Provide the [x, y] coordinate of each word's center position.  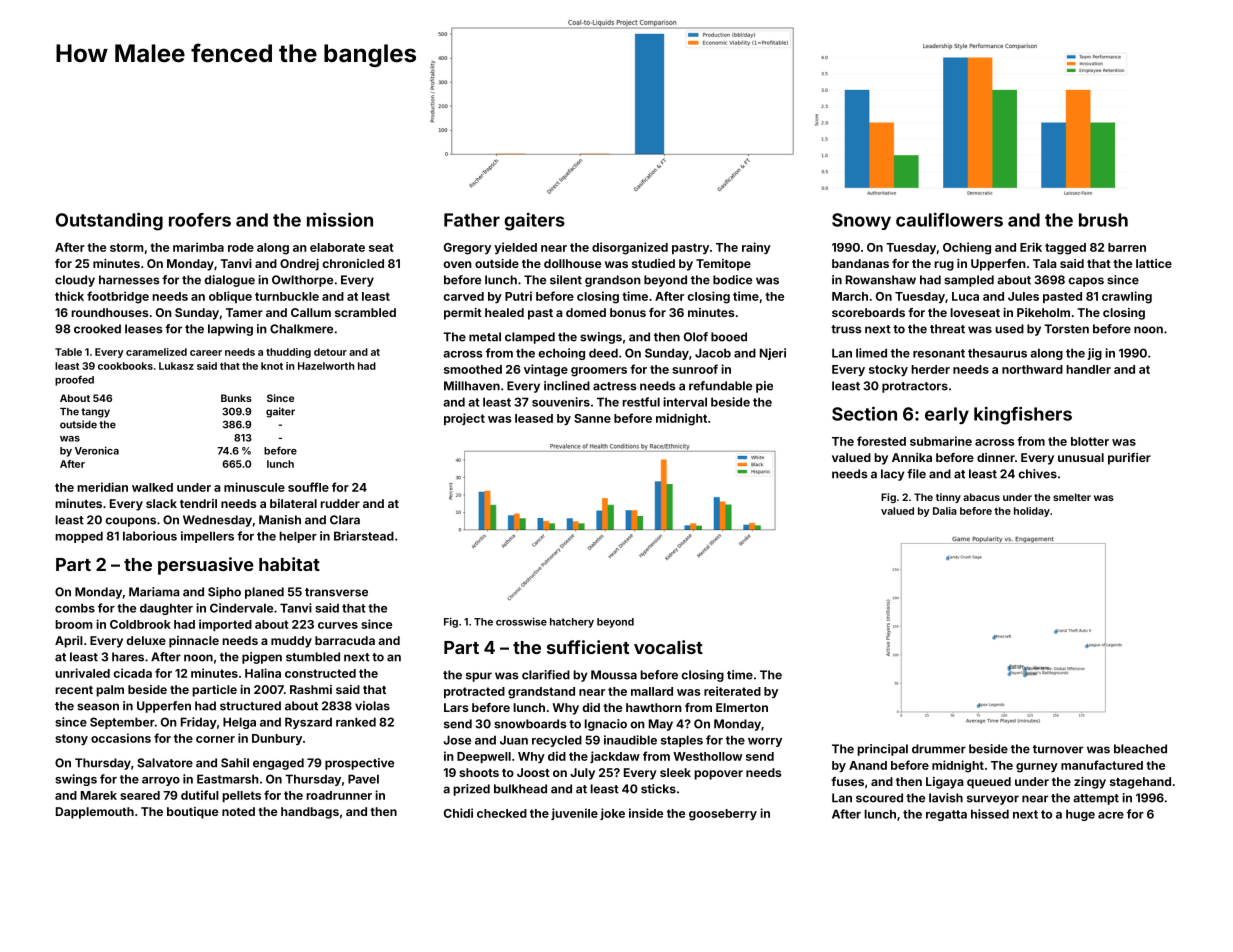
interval [685, 402]
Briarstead [364, 536]
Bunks [236, 398]
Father [472, 220]
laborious [150, 536]
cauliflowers [949, 220]
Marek [99, 795]
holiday [1032, 512]
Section [864, 413]
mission [340, 219]
